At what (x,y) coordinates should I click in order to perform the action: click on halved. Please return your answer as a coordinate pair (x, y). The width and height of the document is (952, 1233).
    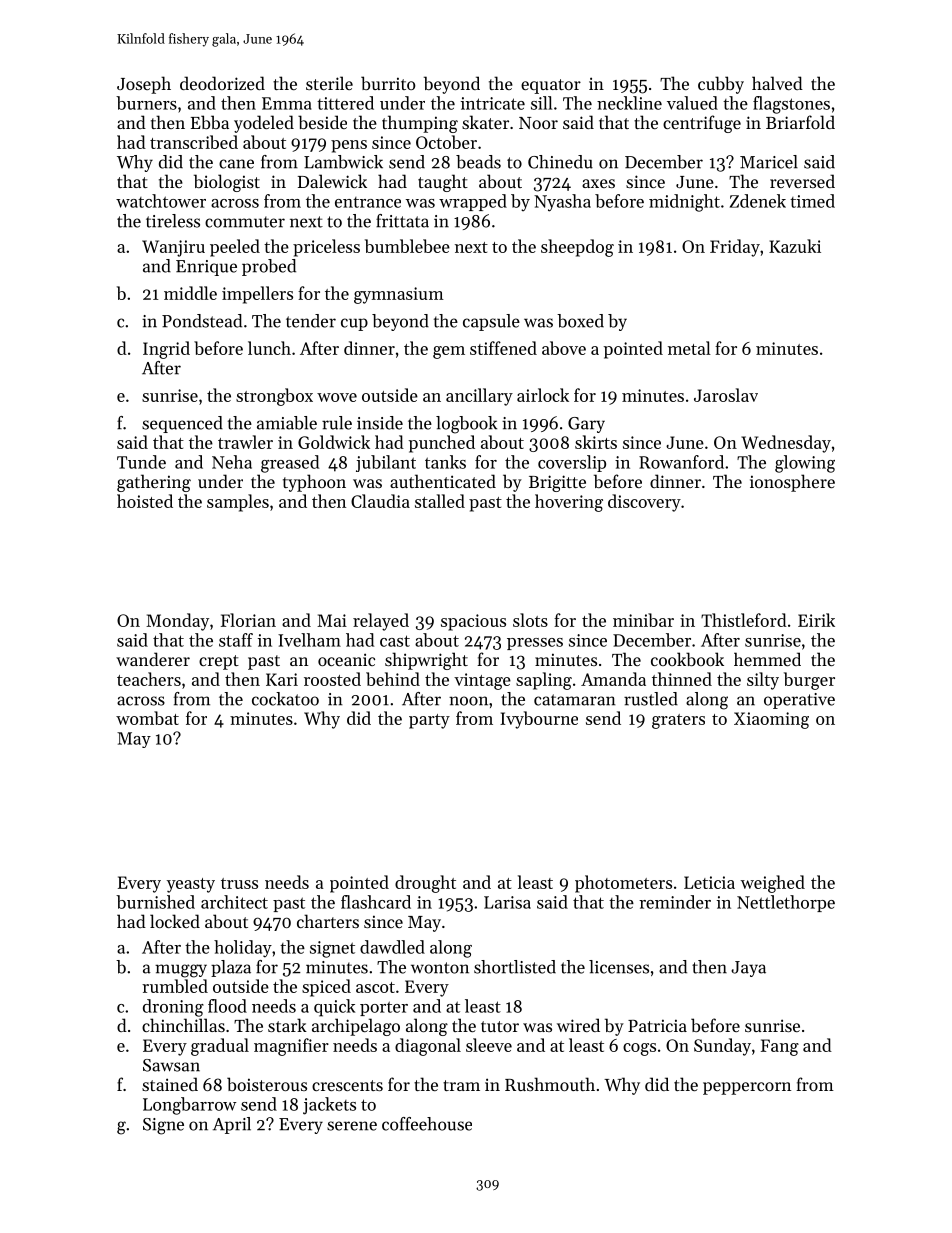
    Looking at the image, I should click on (777, 83).
